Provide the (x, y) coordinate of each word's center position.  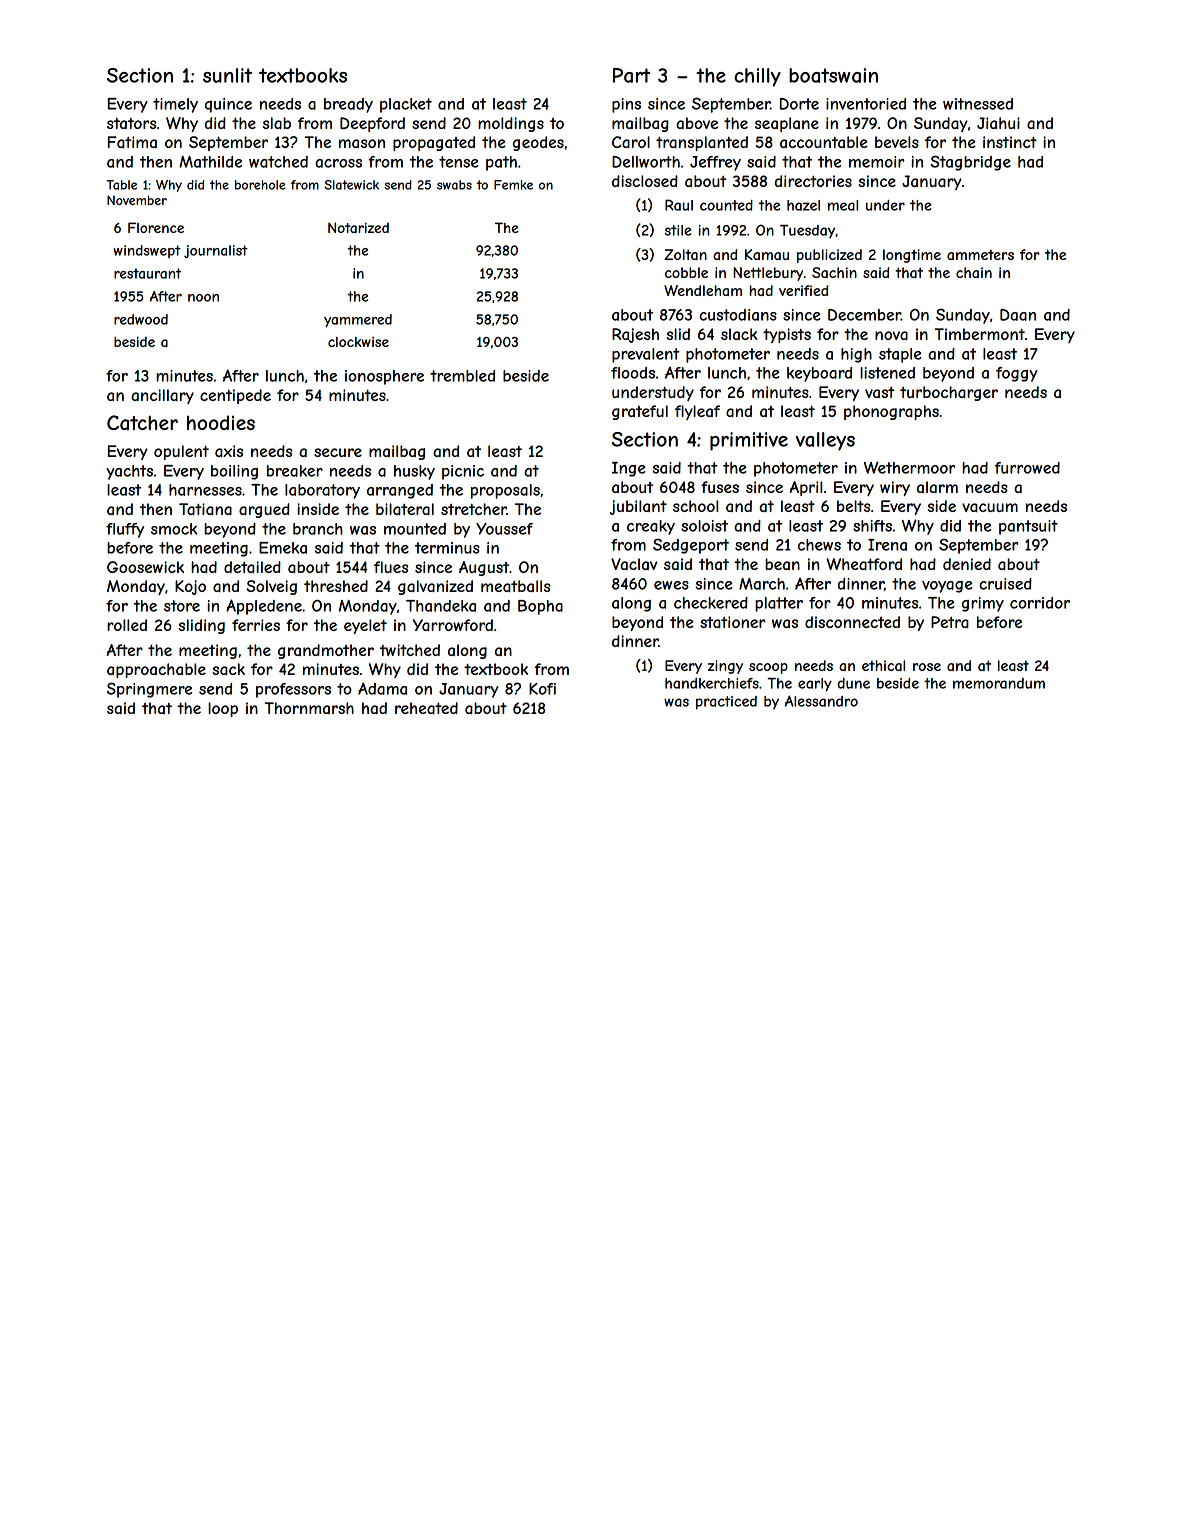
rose (927, 667)
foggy (1017, 374)
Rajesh (635, 335)
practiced (726, 703)
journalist (216, 251)
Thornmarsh (309, 708)
